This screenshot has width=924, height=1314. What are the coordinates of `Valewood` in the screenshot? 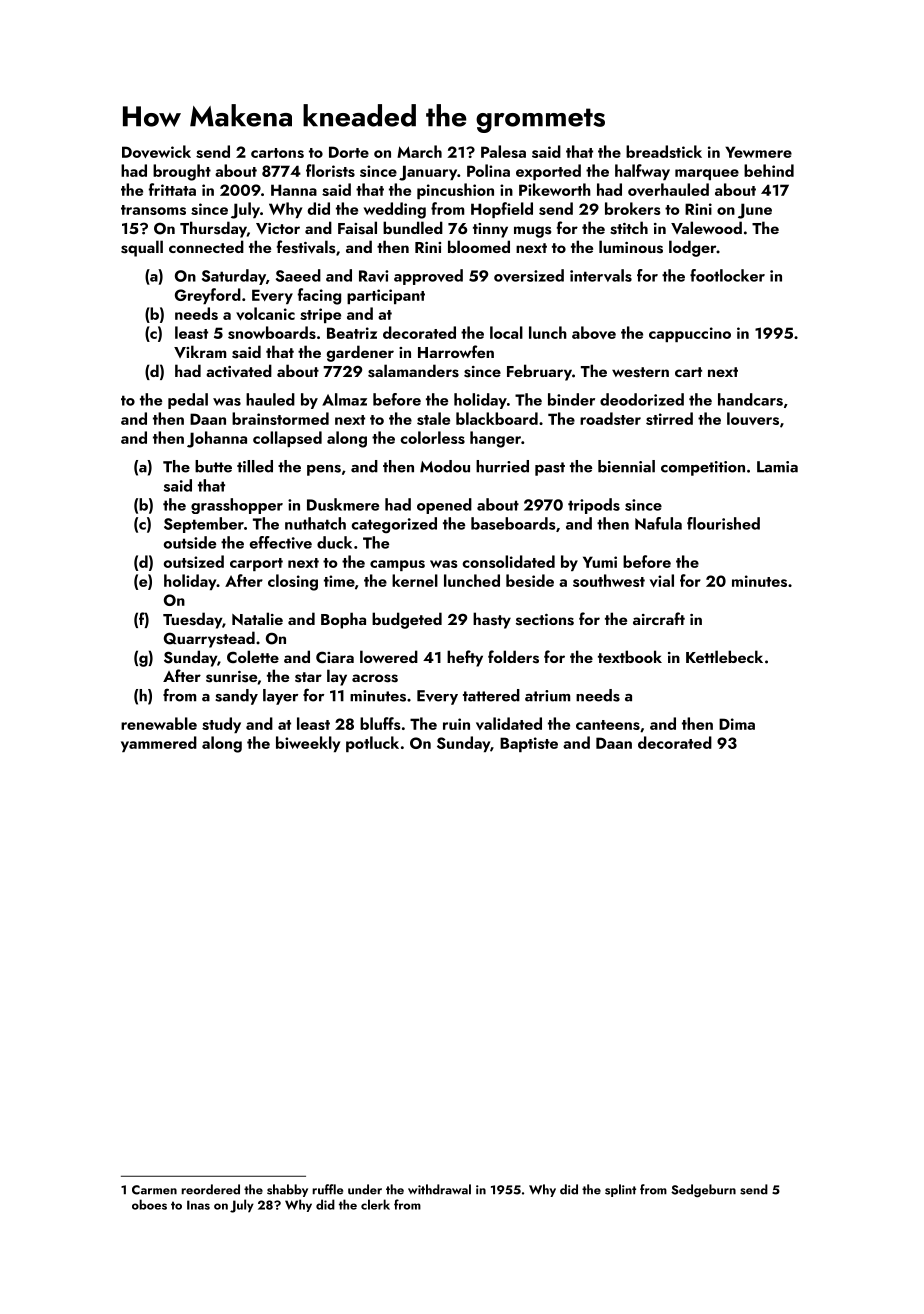 It's located at (706, 227).
